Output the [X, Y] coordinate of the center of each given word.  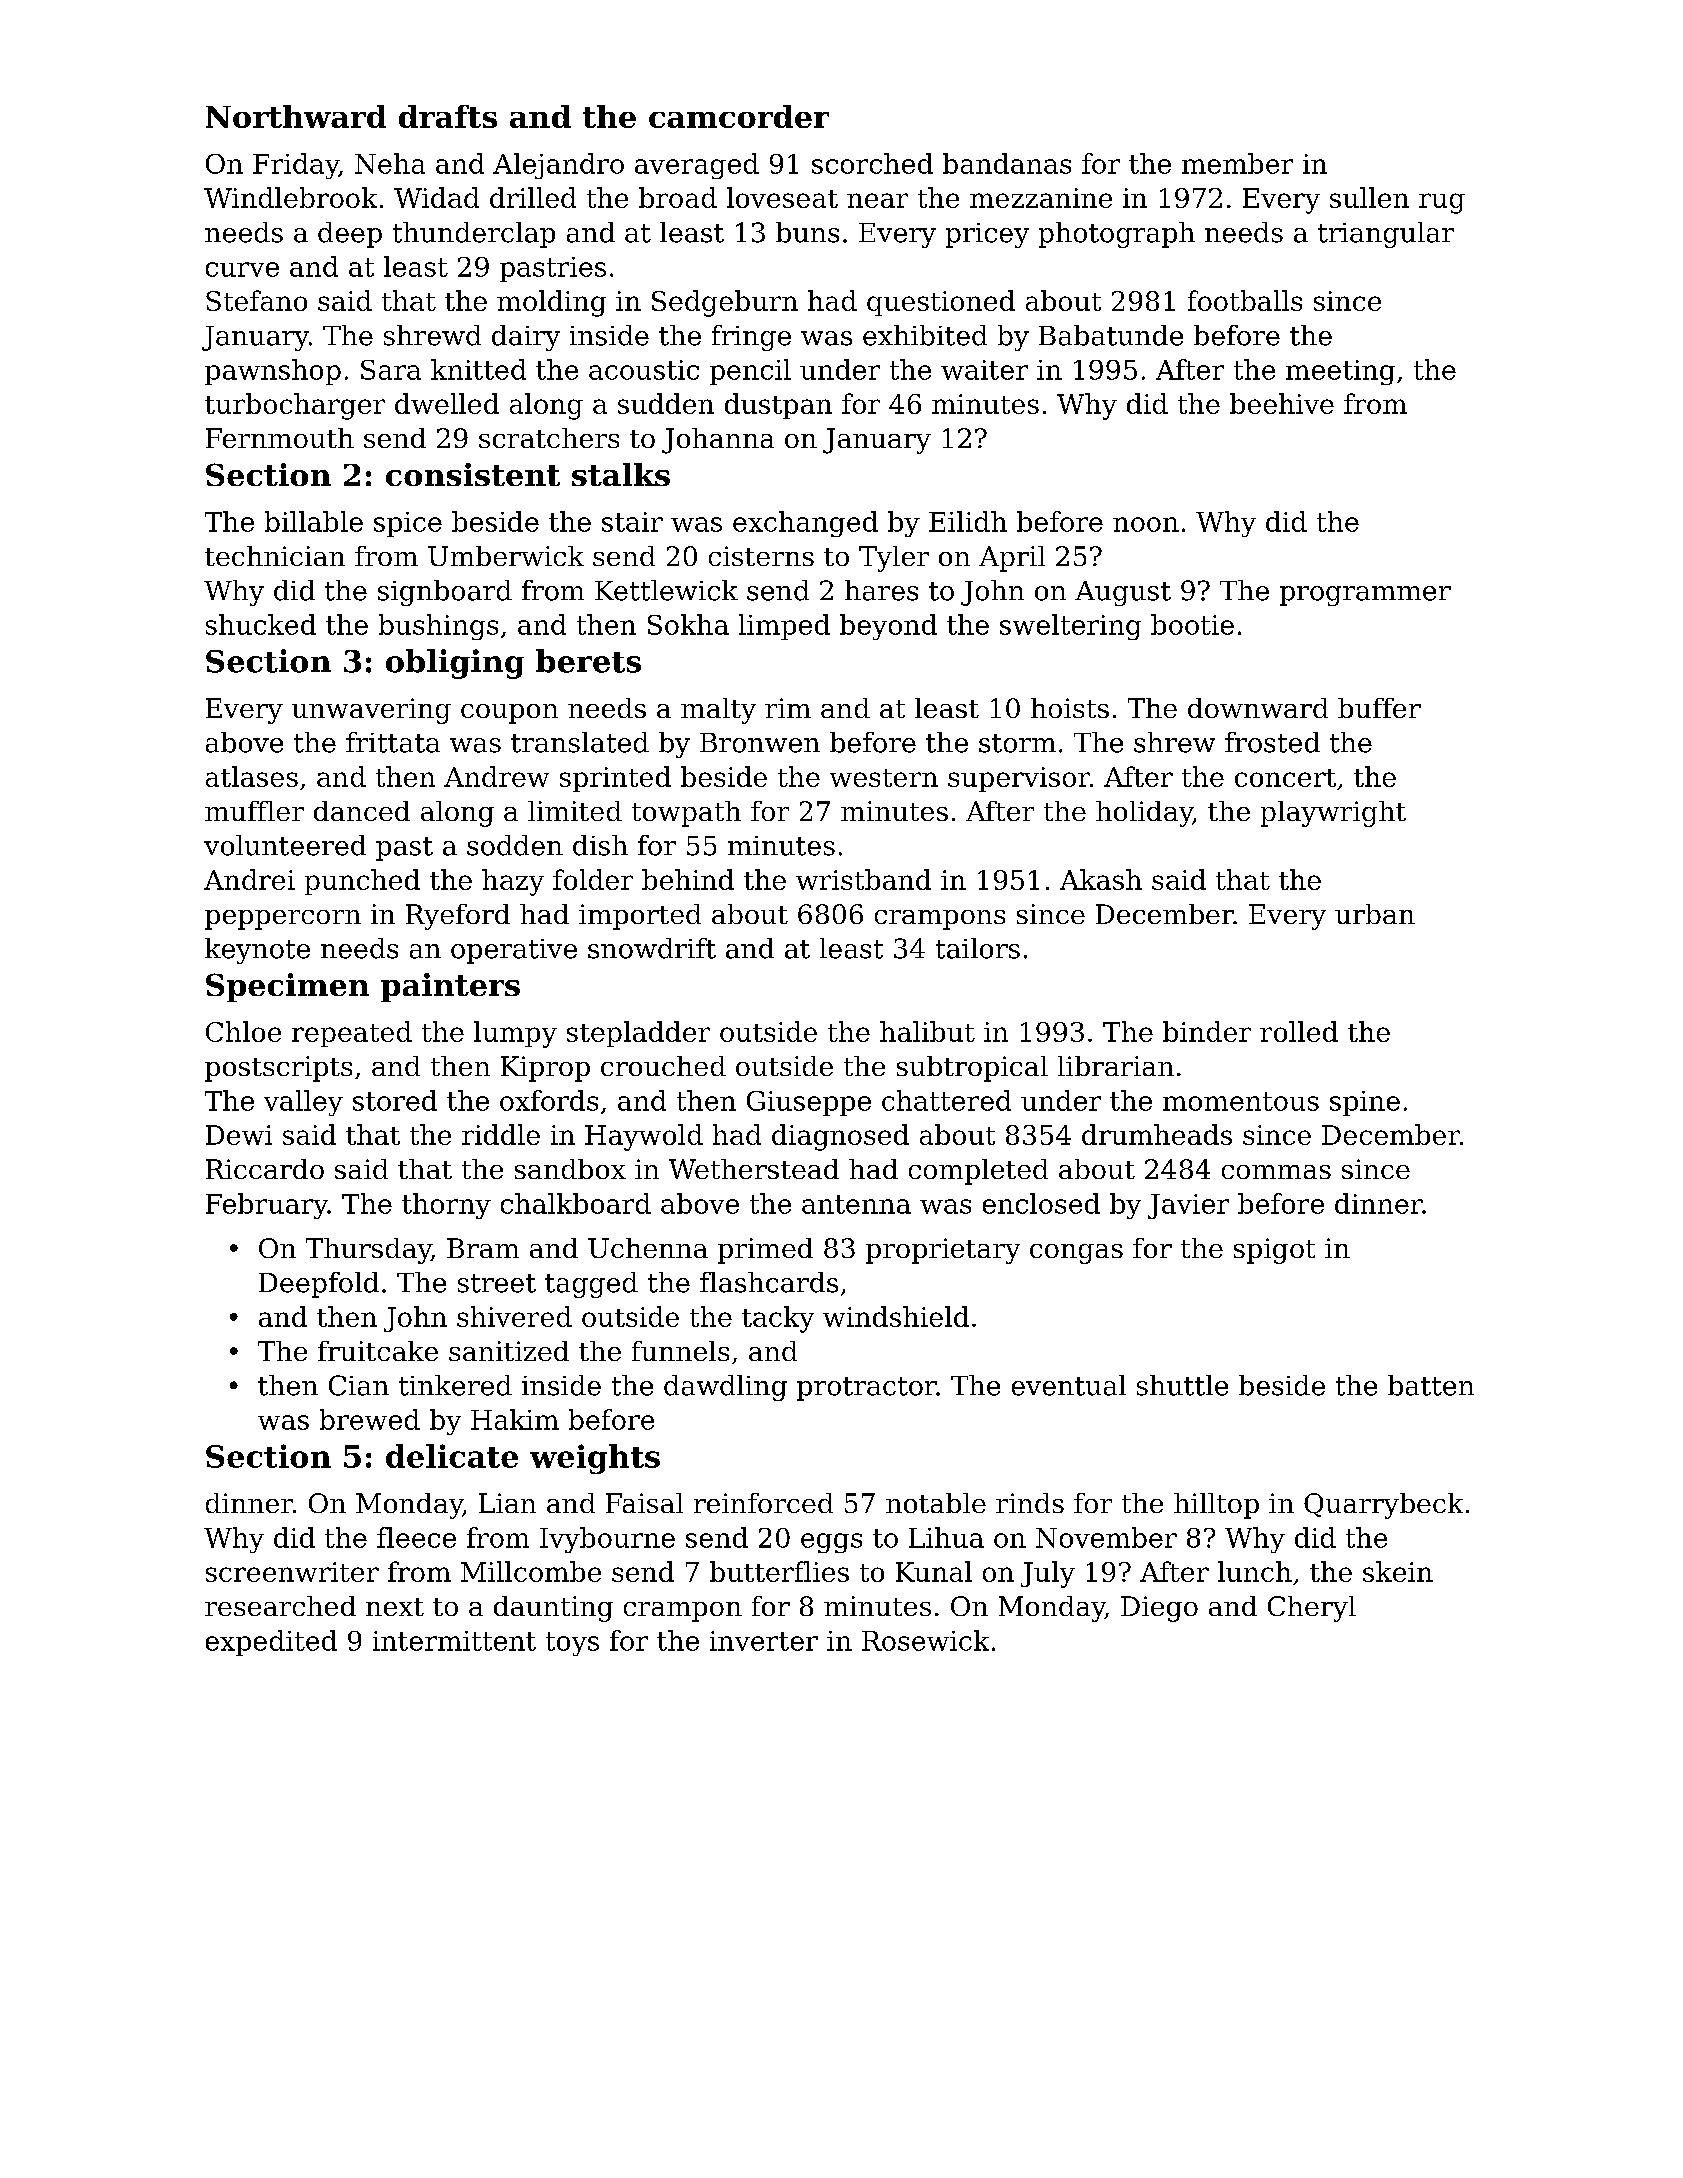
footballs [1245, 300]
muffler [254, 811]
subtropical [972, 1069]
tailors [978, 948]
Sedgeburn [725, 303]
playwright [1333, 814]
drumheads [1157, 1134]
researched [280, 1606]
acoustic [644, 370]
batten [1431, 1385]
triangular [1386, 235]
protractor [866, 1389]
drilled [533, 197]
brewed [370, 1419]
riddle [501, 1134]
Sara [391, 370]
